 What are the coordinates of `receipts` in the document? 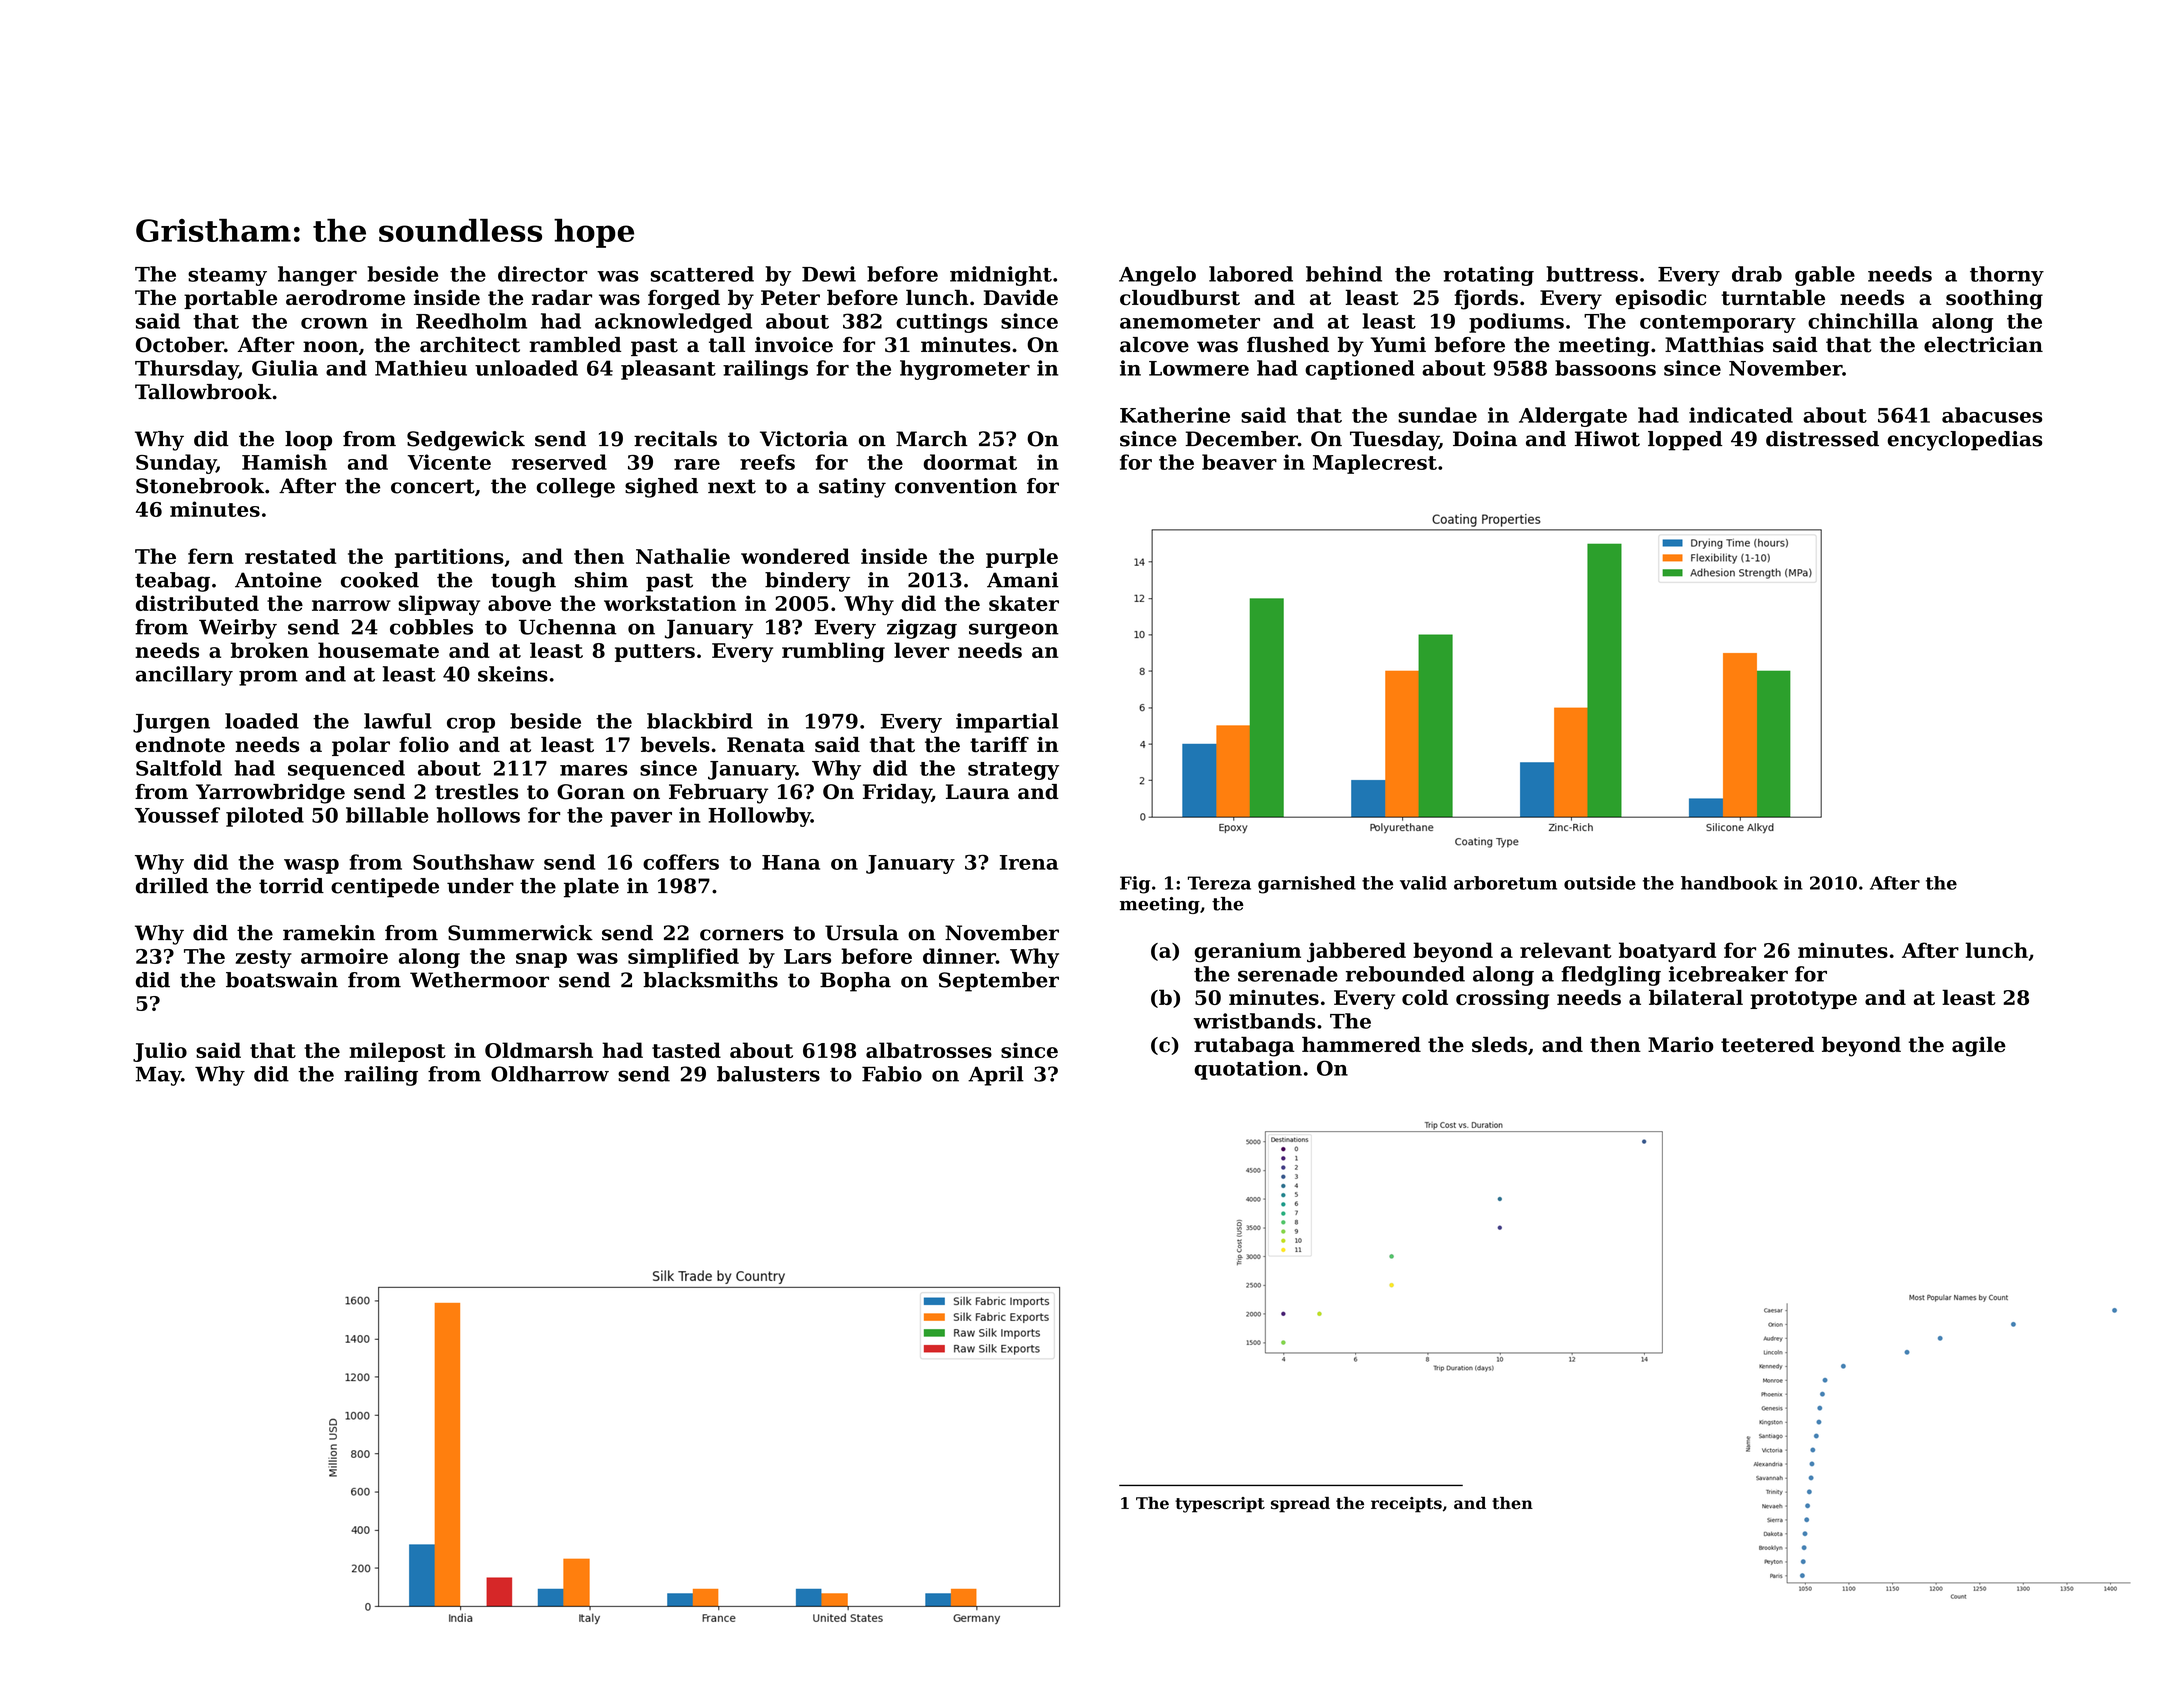 It's located at (1406, 1505).
